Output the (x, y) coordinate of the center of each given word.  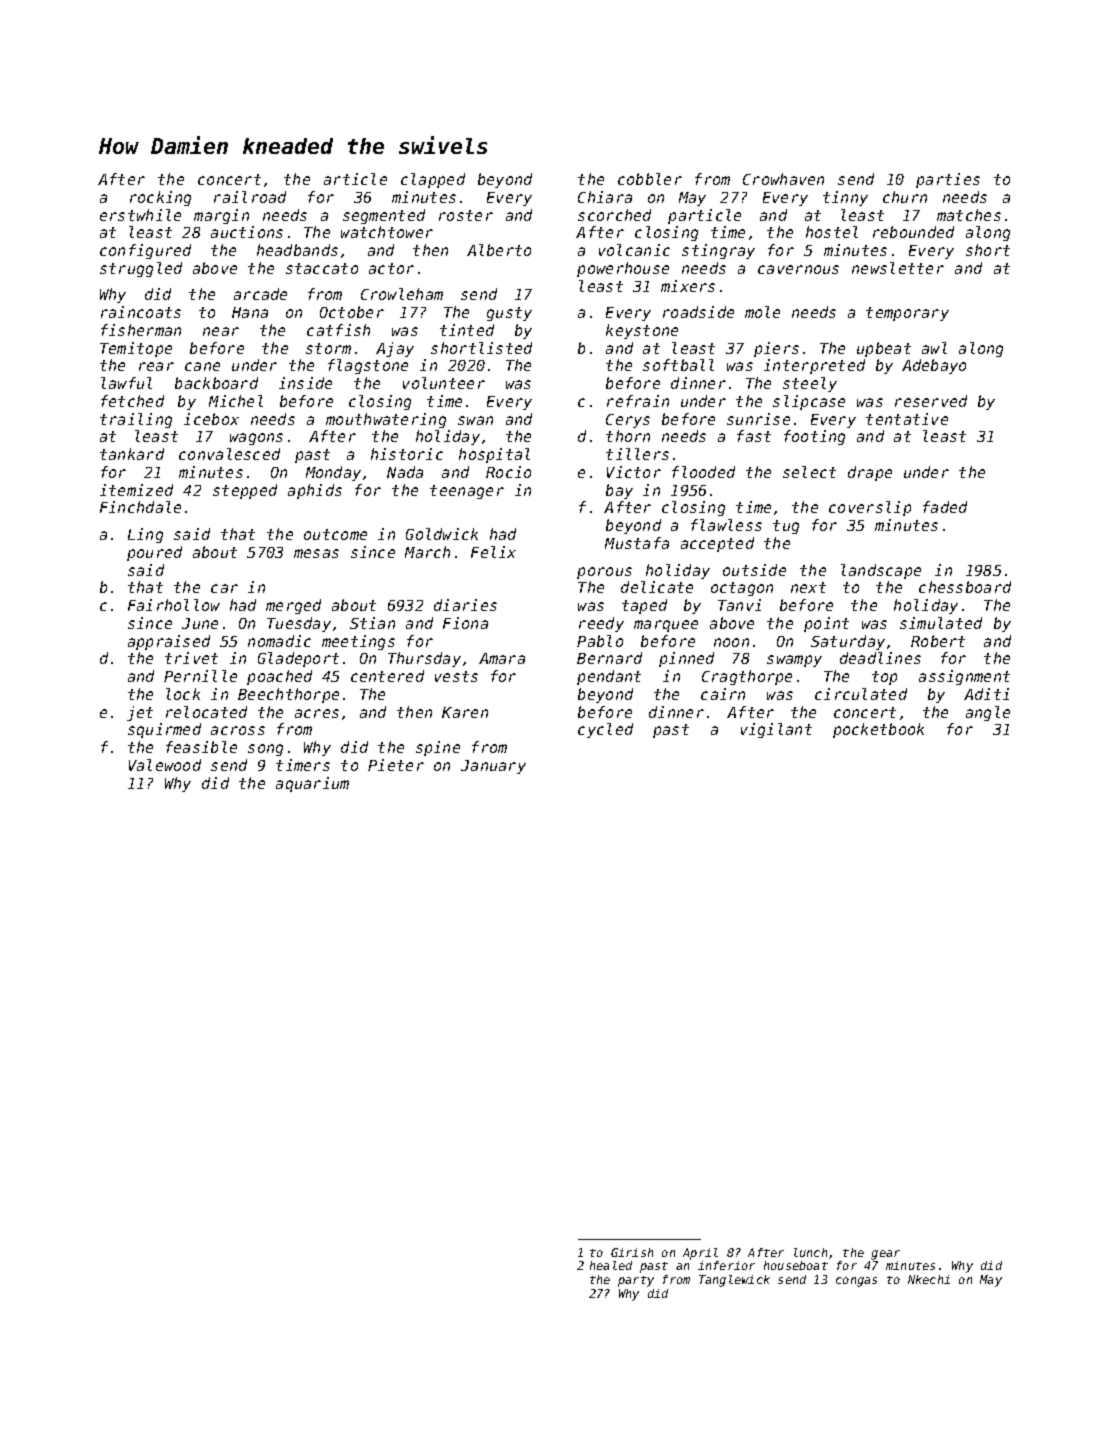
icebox (211, 419)
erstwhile (140, 215)
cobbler (650, 179)
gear (885, 1255)
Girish (632, 1252)
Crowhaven (783, 179)
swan (475, 420)
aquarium (312, 784)
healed (611, 1265)
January (493, 767)
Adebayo (934, 366)
